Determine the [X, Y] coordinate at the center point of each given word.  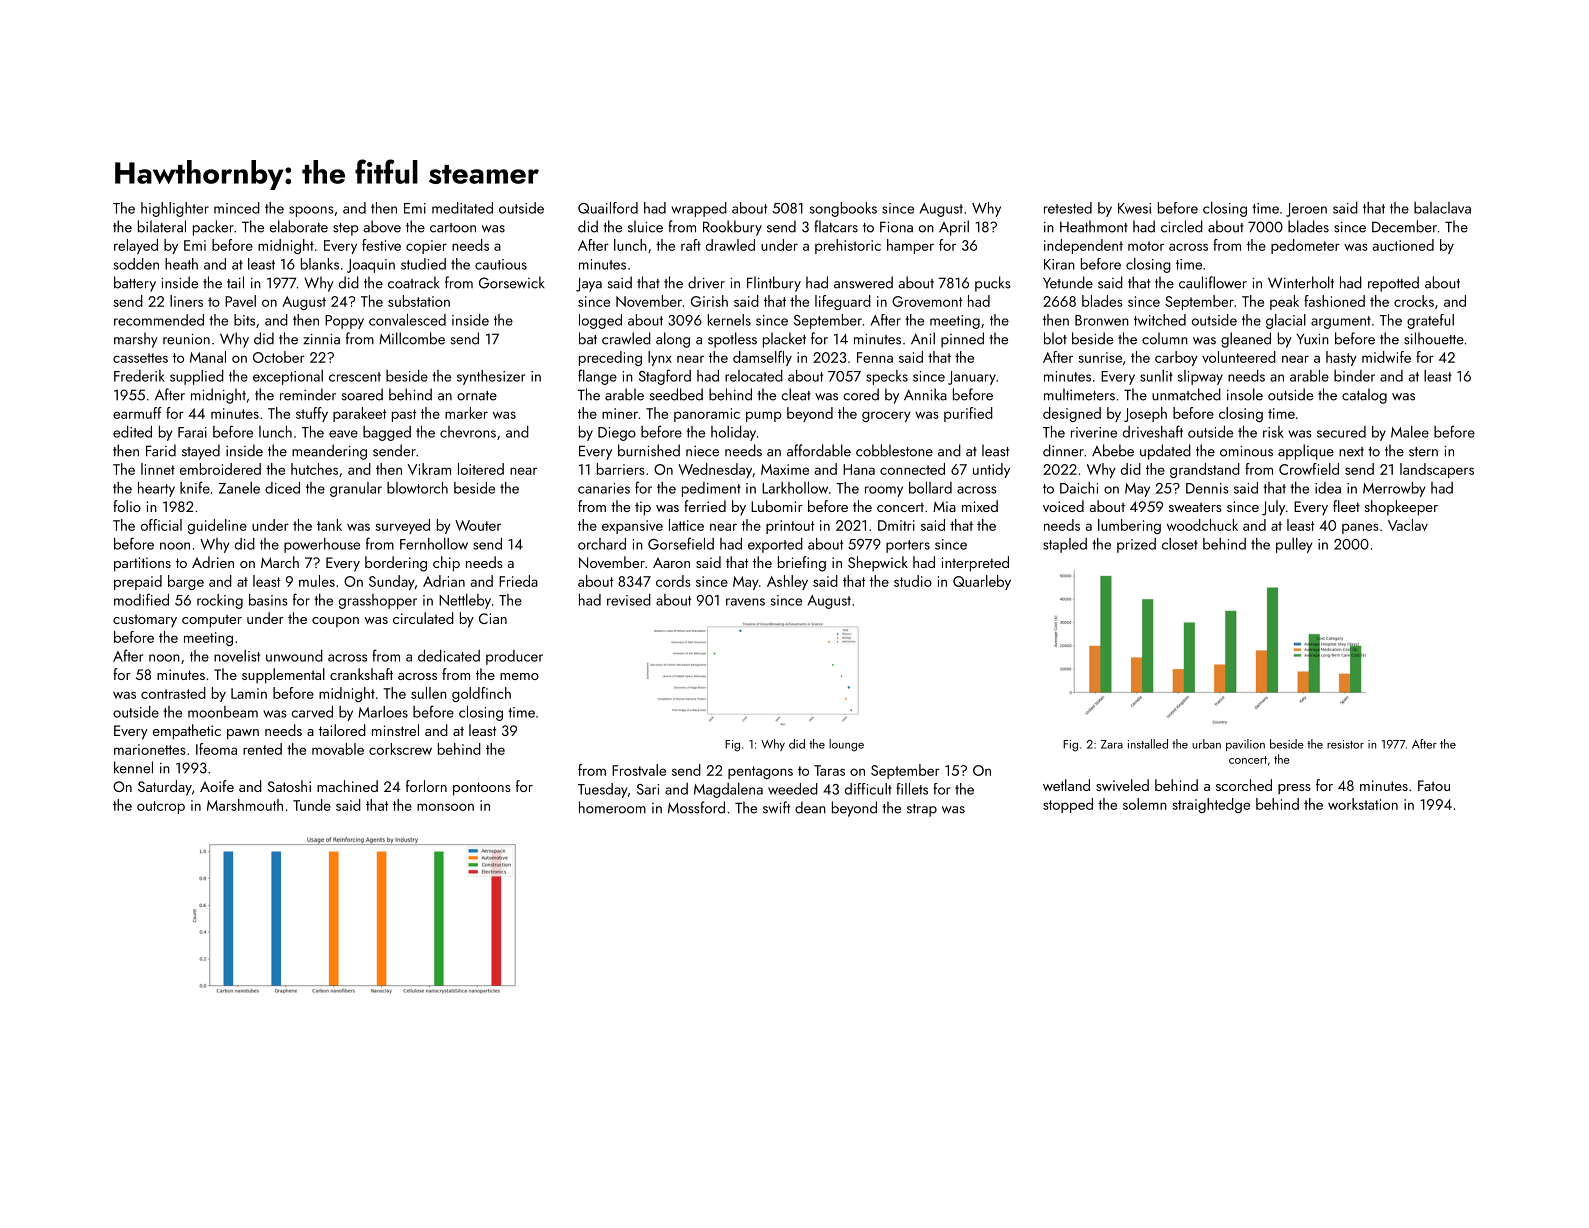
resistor [1345, 744]
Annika [925, 394]
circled [1182, 226]
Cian [493, 618]
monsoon [445, 807]
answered [863, 282]
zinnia [322, 339]
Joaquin [371, 266]
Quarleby [982, 582]
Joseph [1145, 414]
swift [776, 807]
